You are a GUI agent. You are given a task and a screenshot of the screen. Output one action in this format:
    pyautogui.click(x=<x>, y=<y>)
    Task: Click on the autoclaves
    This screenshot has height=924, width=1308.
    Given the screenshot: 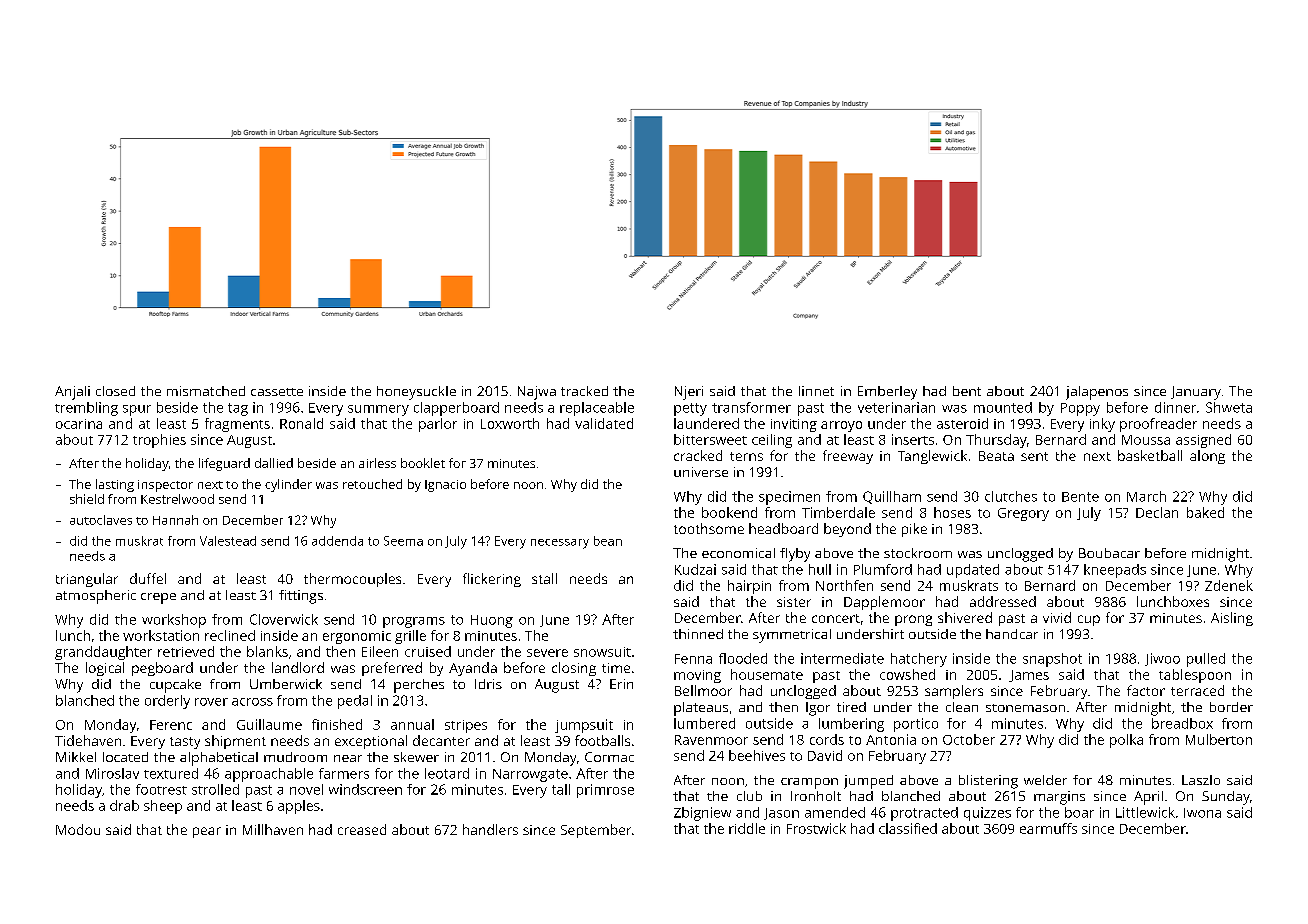 What is the action you would take?
    pyautogui.click(x=101, y=520)
